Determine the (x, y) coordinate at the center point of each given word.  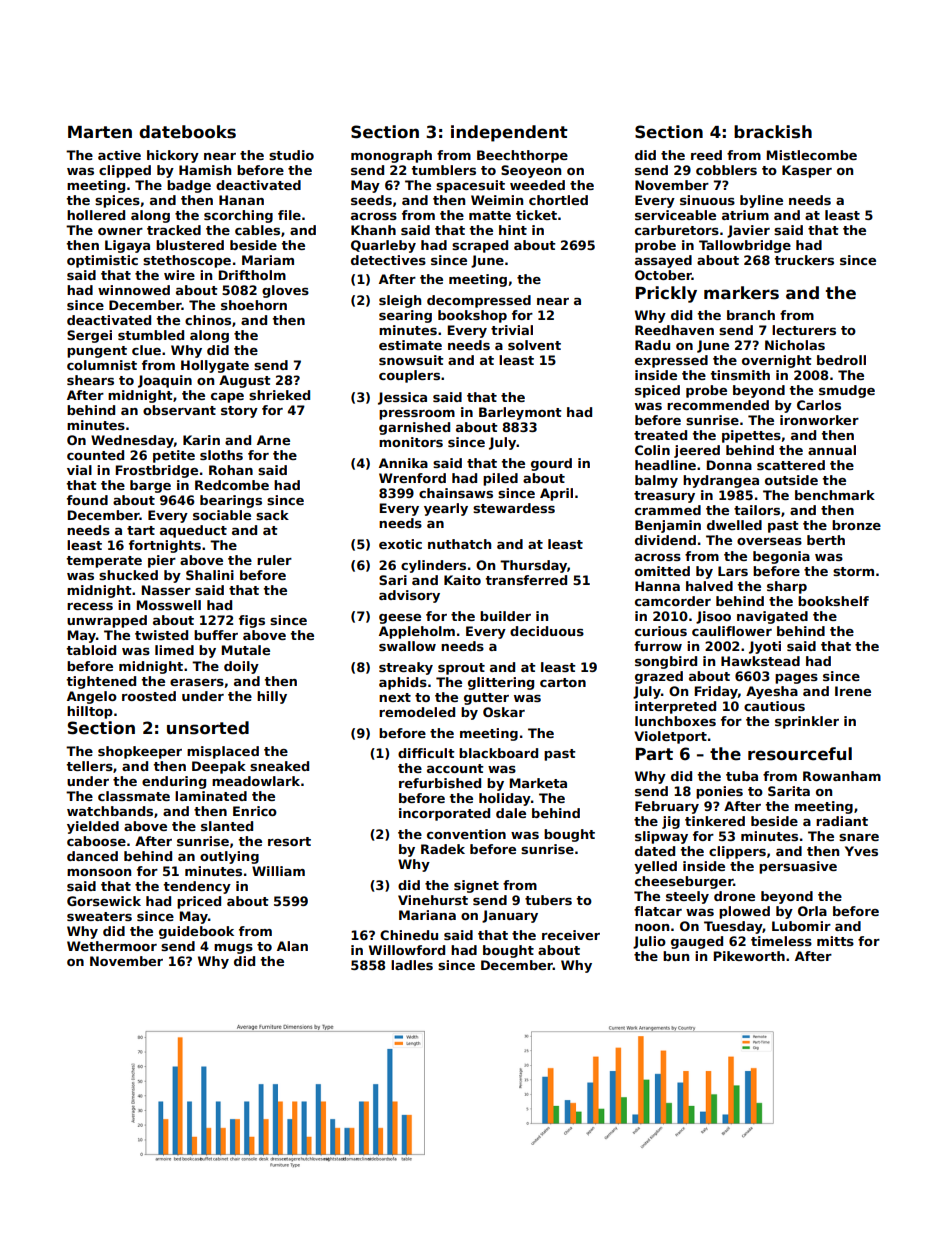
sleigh (400, 301)
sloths (221, 455)
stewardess (514, 508)
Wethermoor (112, 946)
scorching (238, 216)
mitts (835, 941)
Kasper (807, 171)
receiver (571, 935)
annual (832, 450)
